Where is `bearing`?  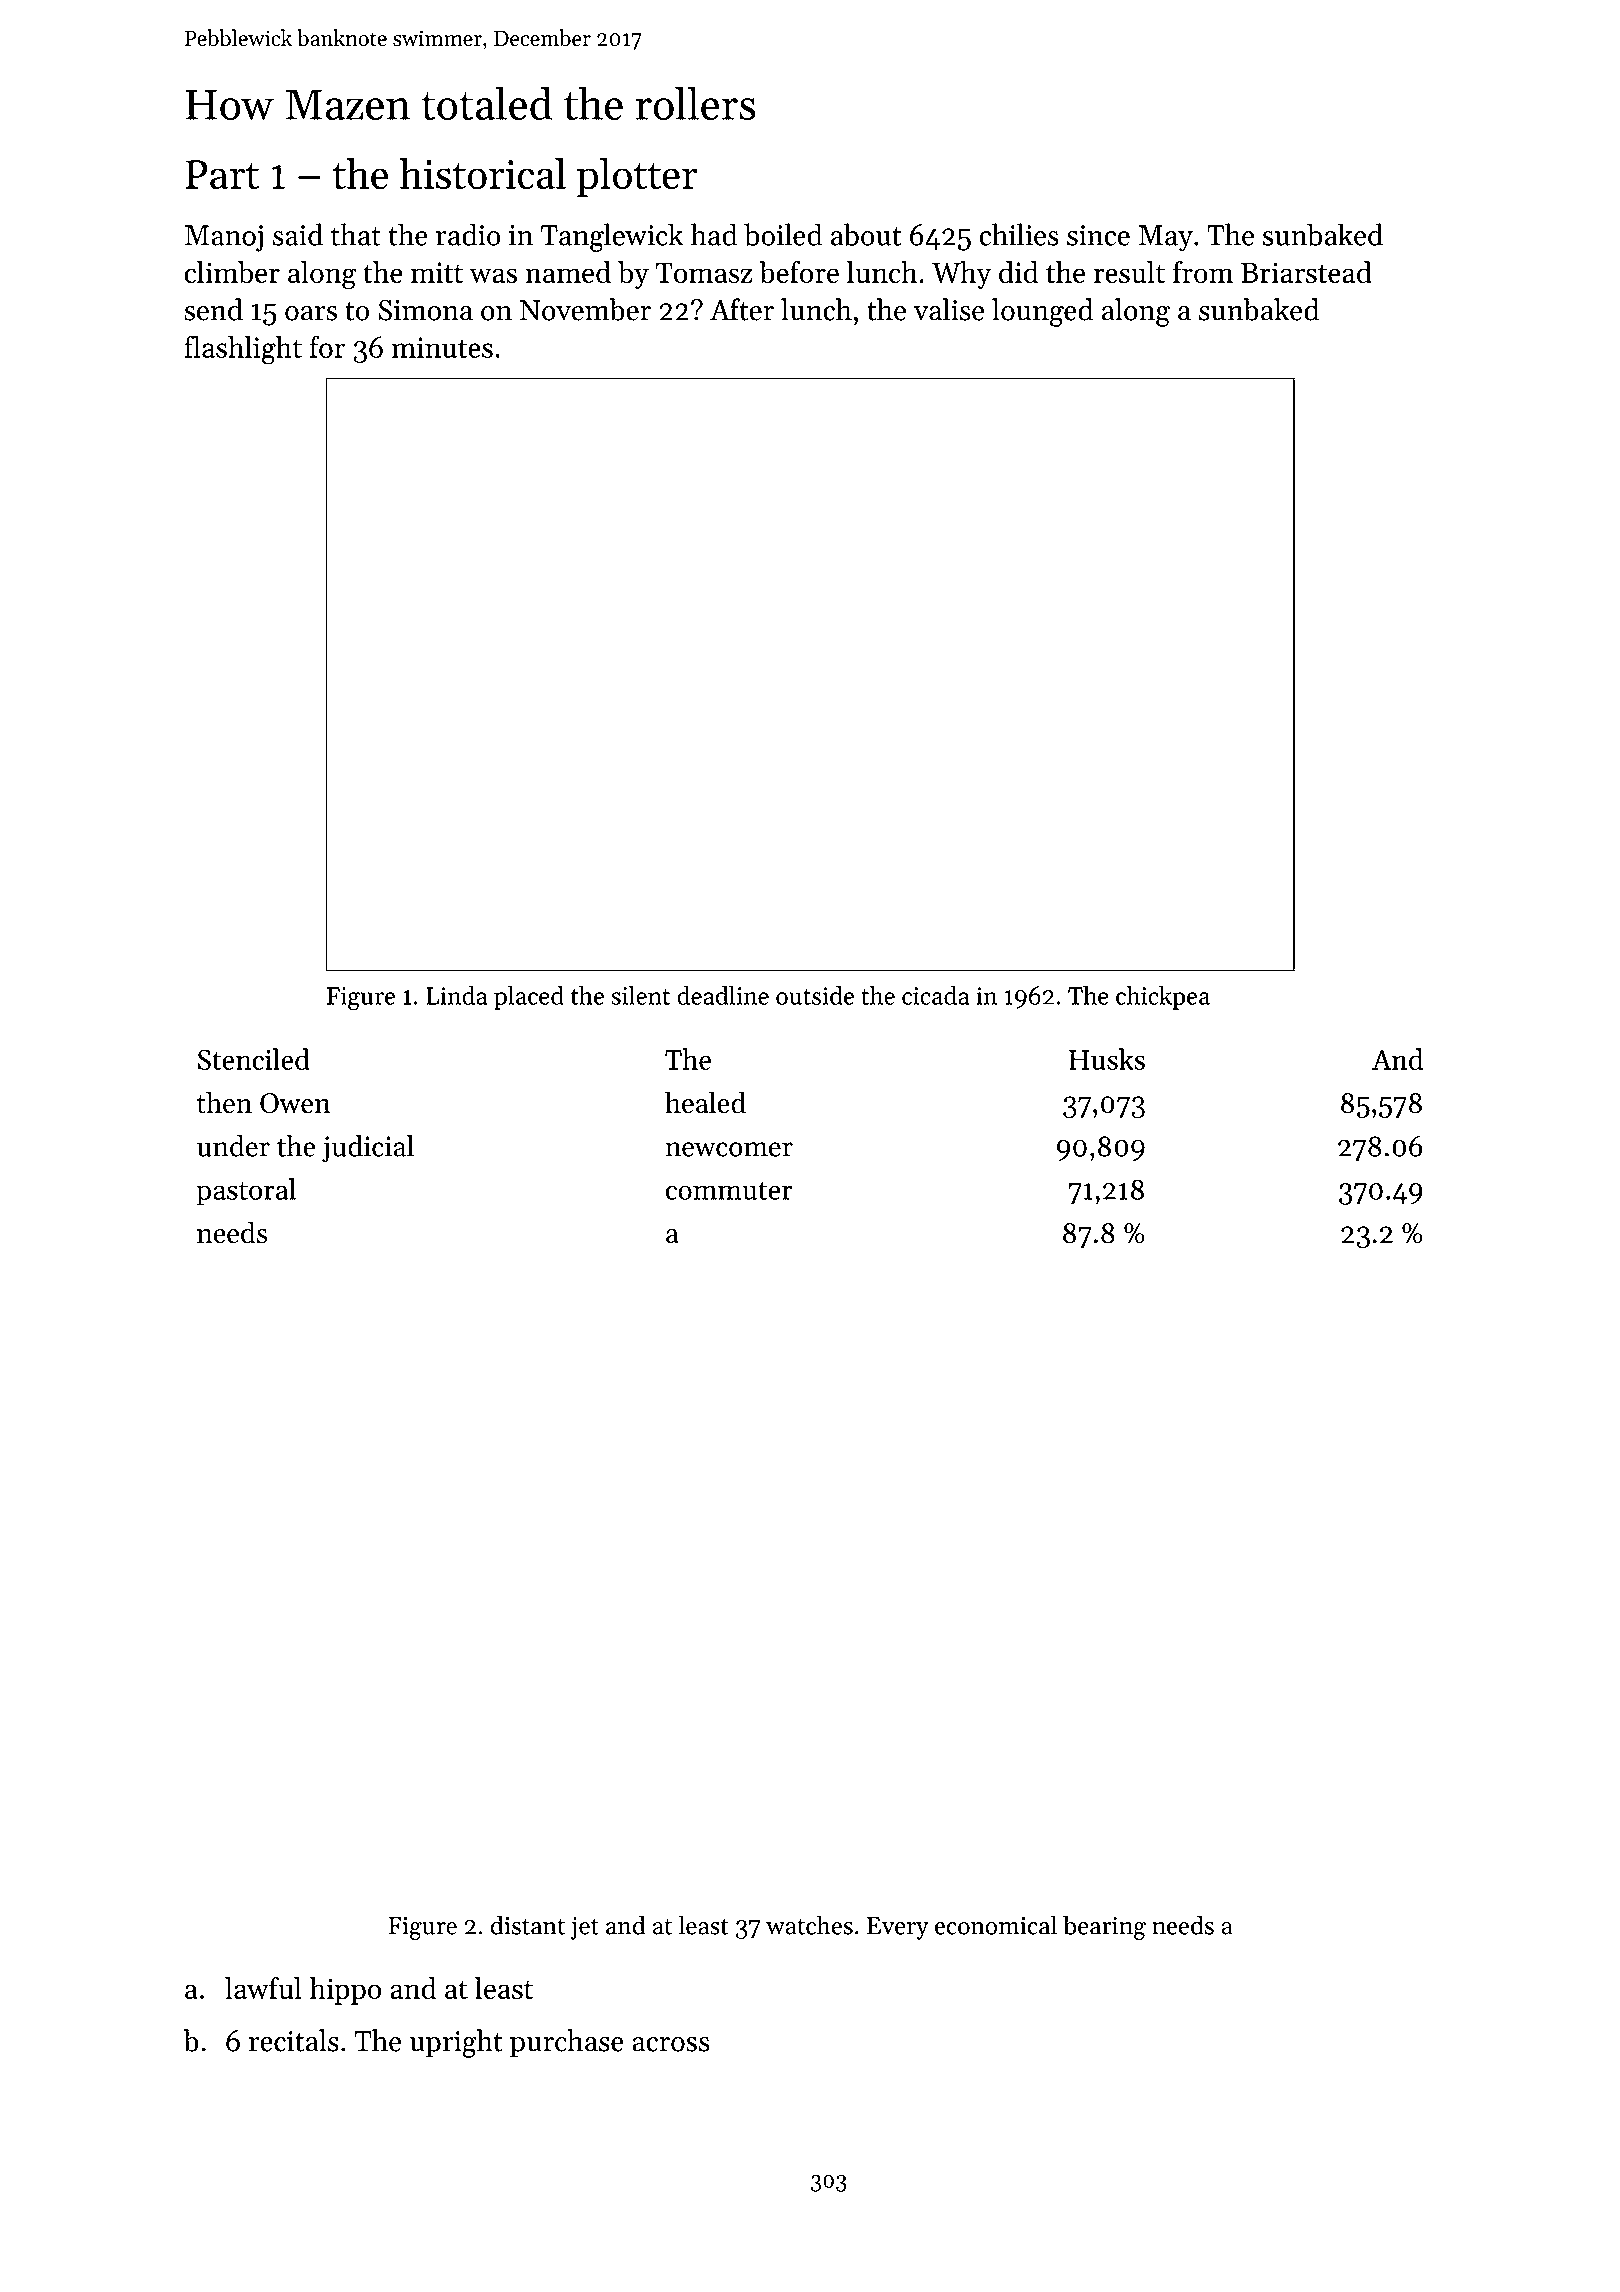
bearing is located at coordinates (1104, 1927).
